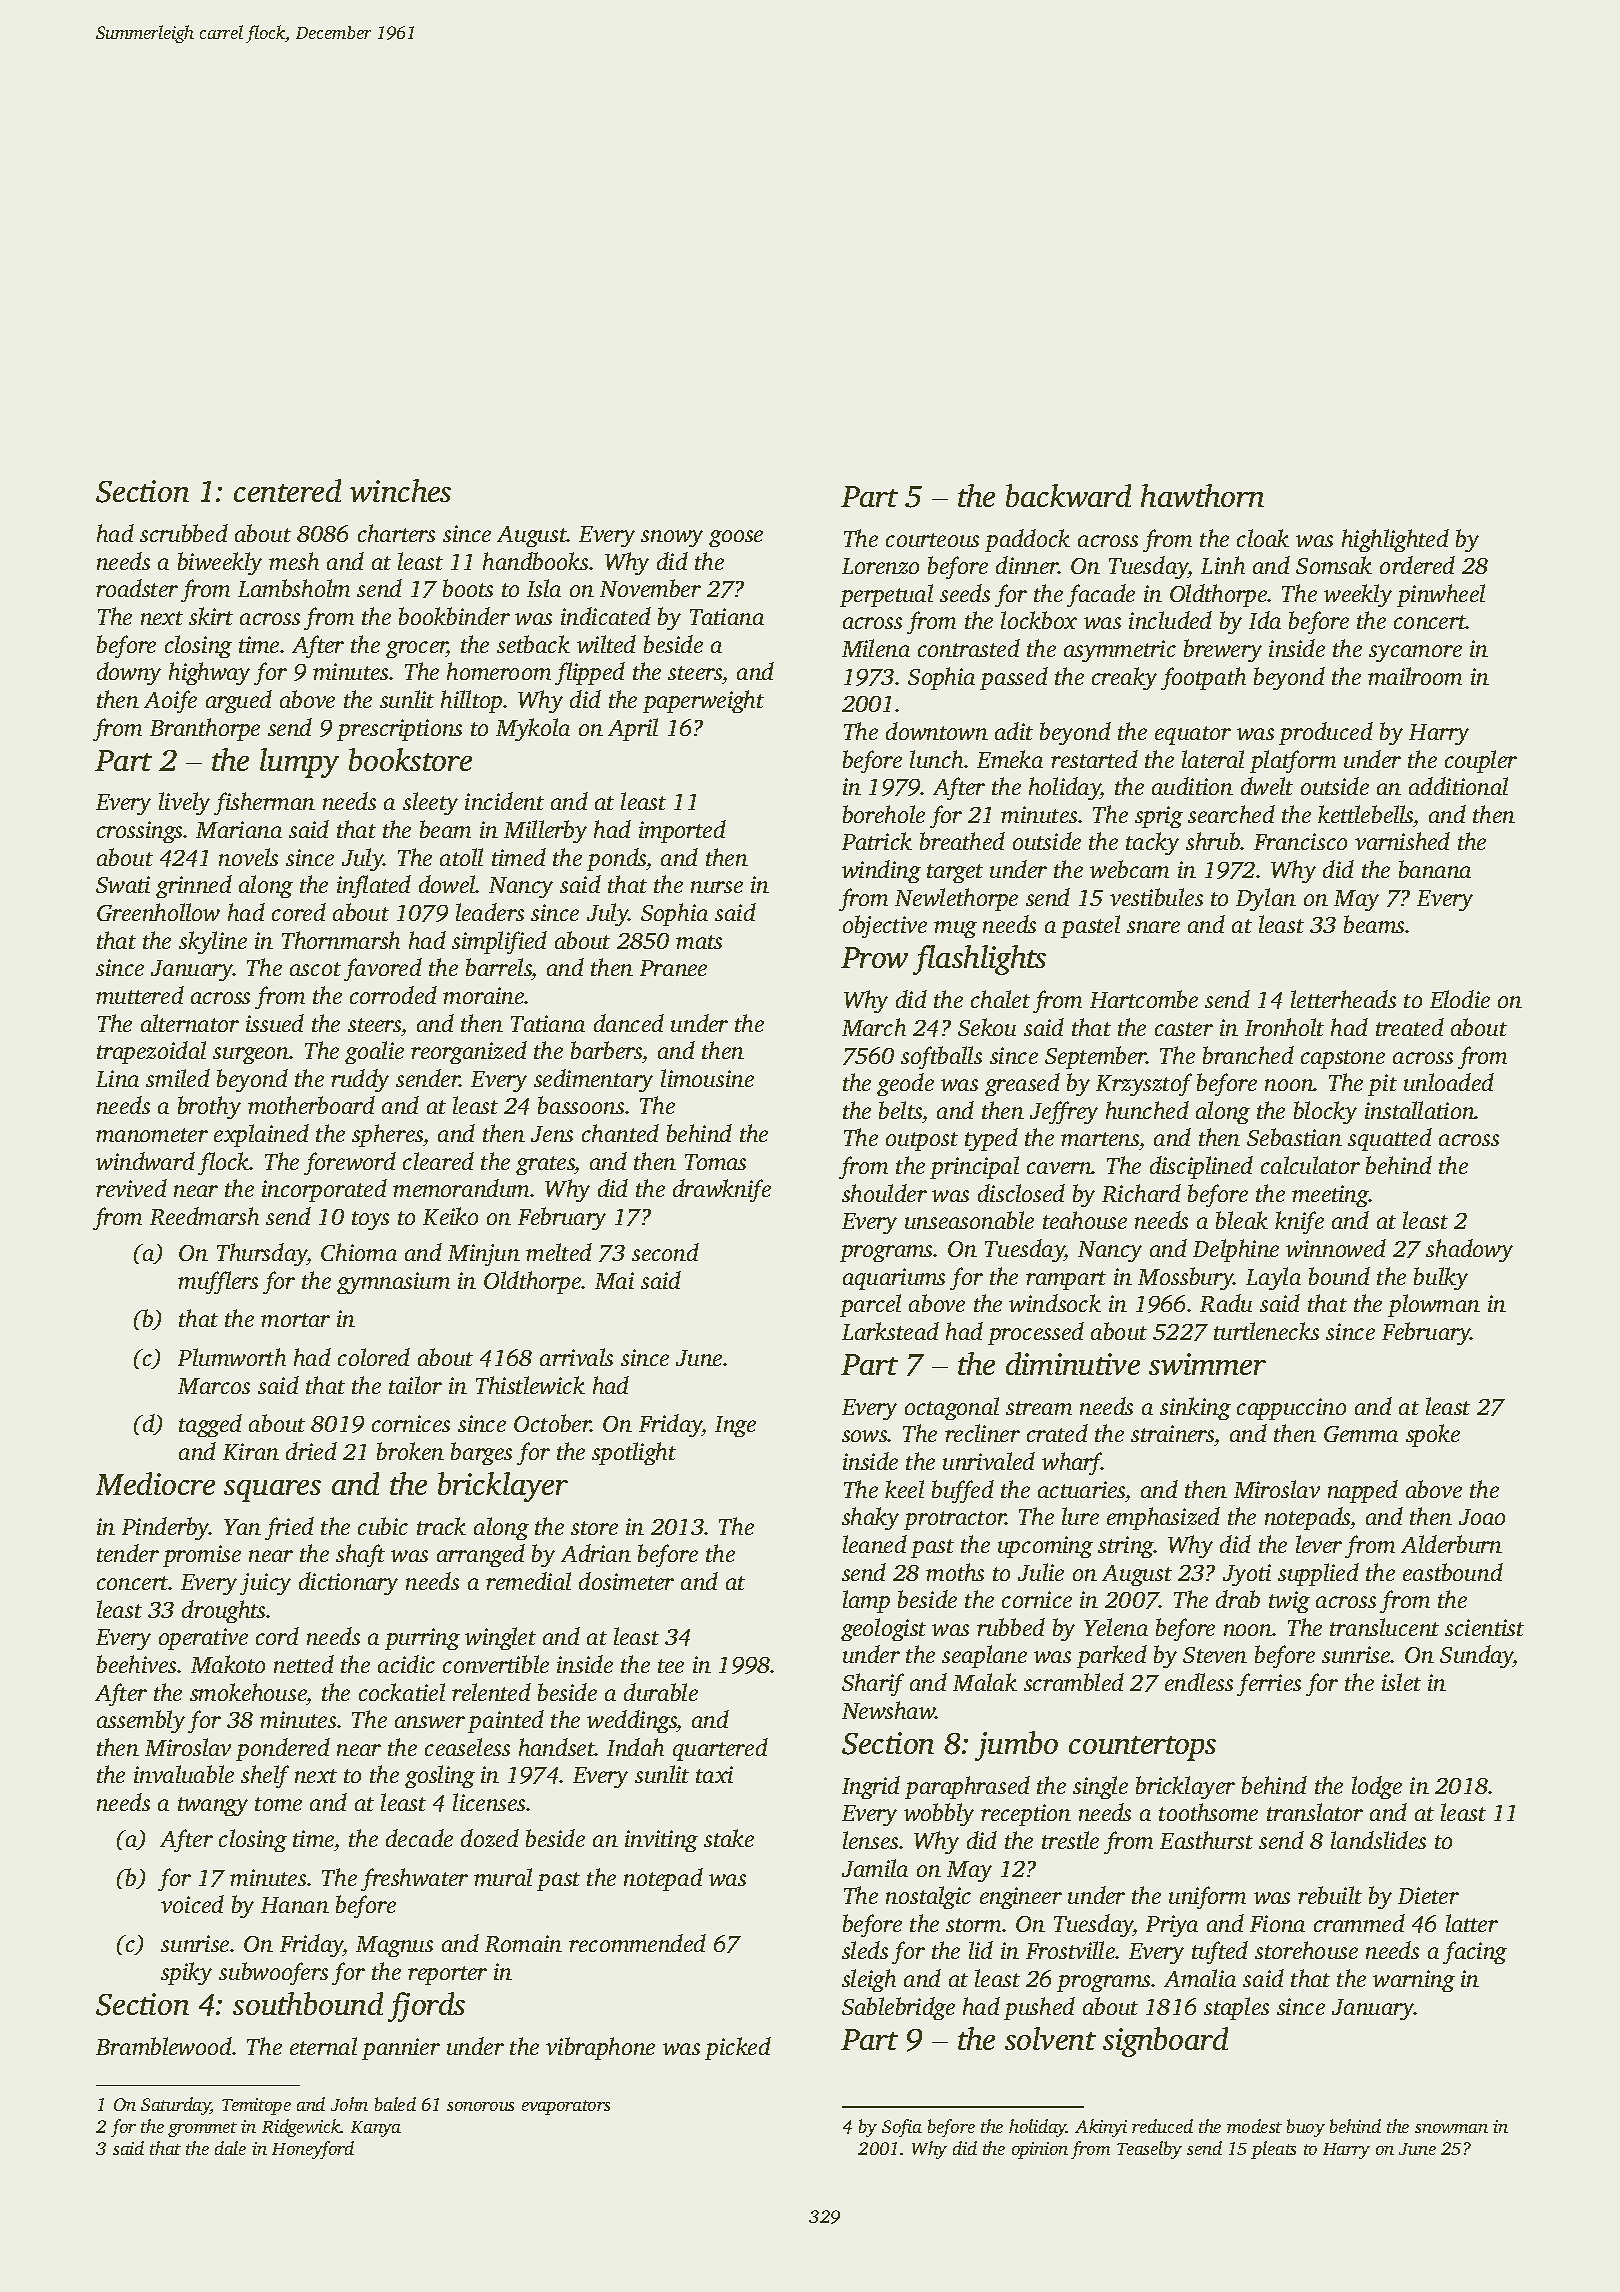 Image resolution: width=1620 pixels, height=2292 pixels. Describe the element at coordinates (1100, 1139) in the screenshot. I see `martens` at that location.
